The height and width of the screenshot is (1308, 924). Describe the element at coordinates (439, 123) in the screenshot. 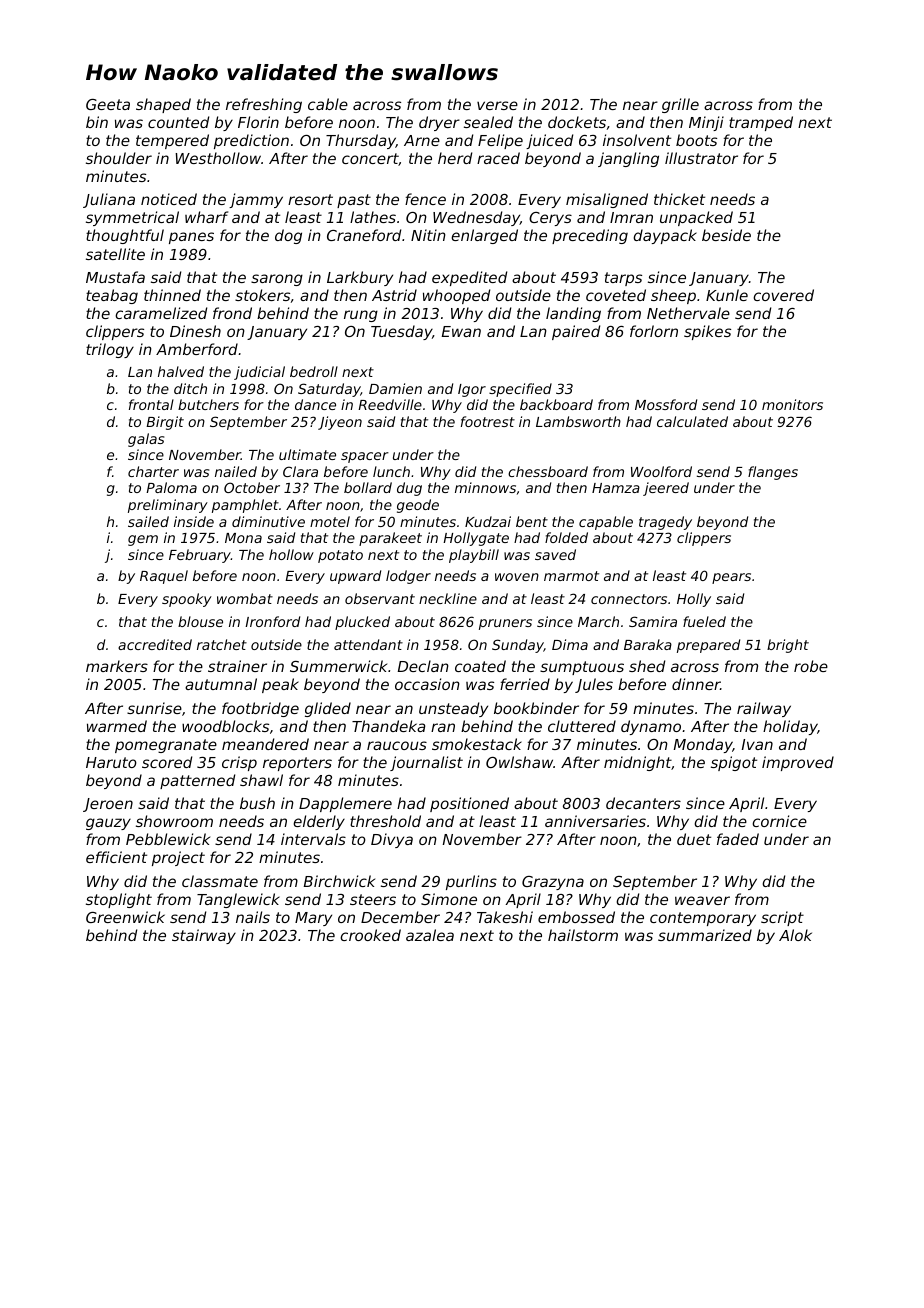

I see `dryer` at that location.
